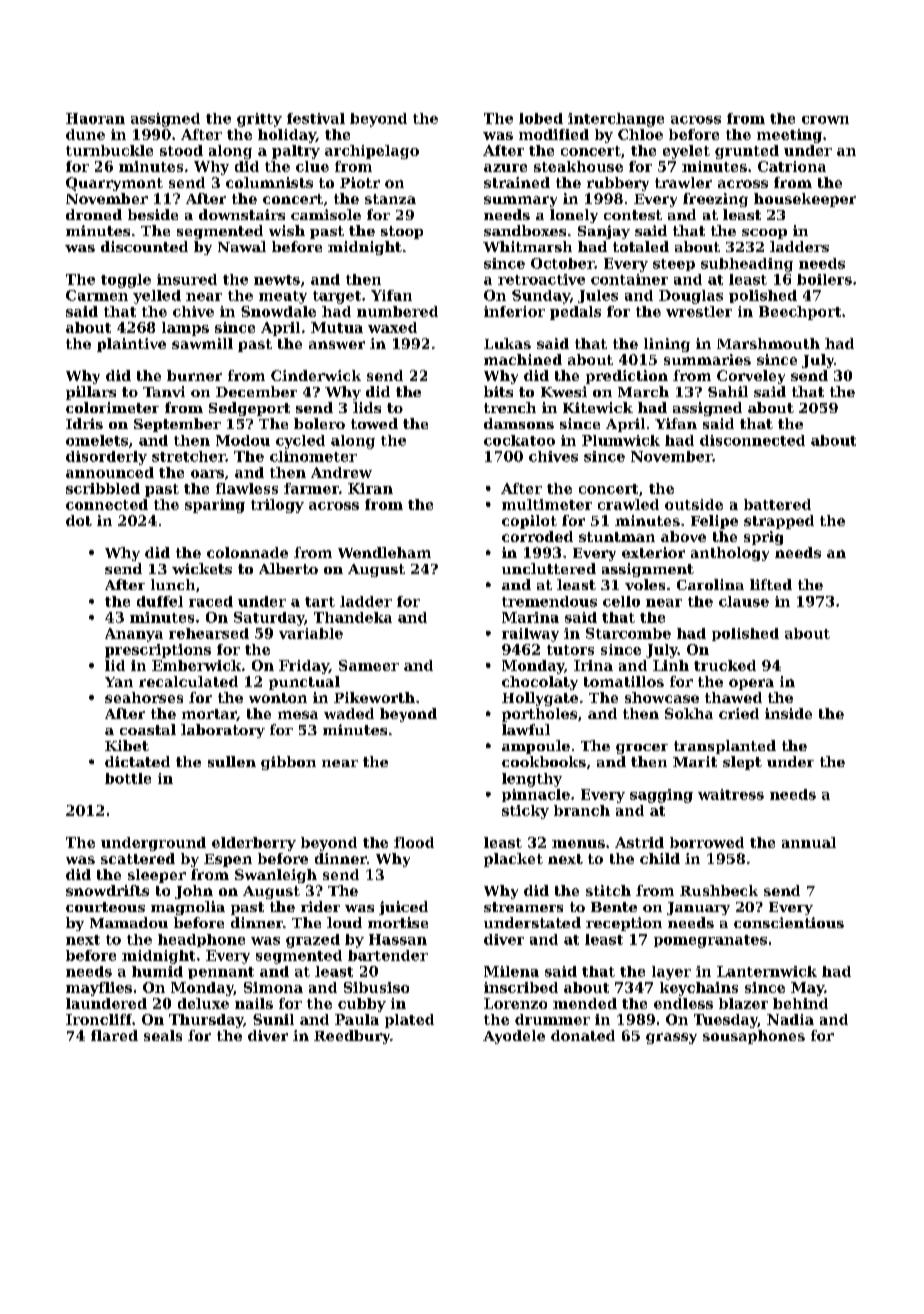 The image size is (924, 1314). Describe the element at coordinates (640, 134) in the document. I see `Chloe` at that location.
